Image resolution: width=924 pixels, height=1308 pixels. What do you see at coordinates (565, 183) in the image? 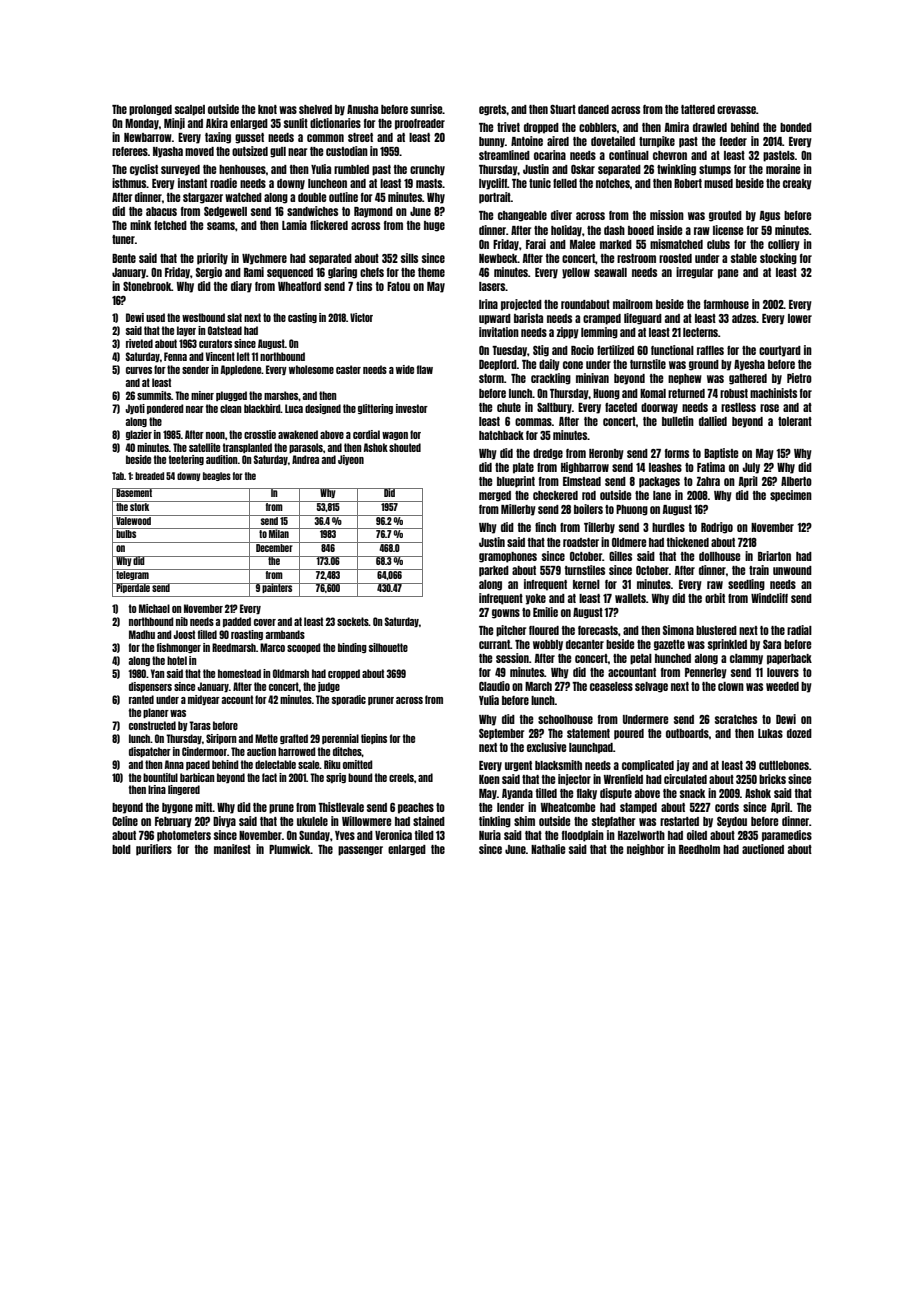
I see `felled` at bounding box center [565, 183].
